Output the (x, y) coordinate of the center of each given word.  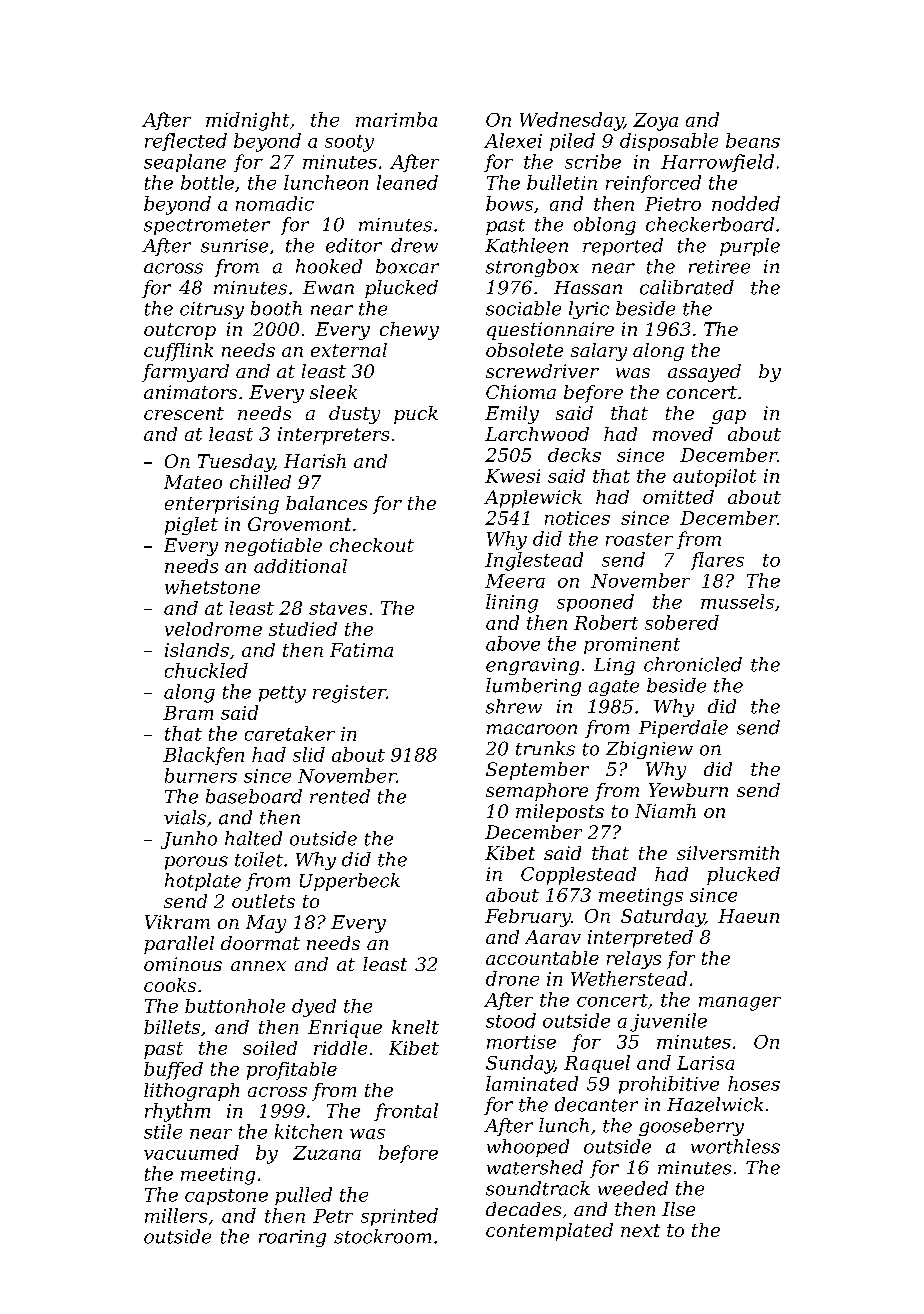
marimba (396, 119)
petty (282, 694)
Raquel (597, 1064)
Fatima (361, 650)
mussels (737, 601)
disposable (669, 142)
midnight (247, 121)
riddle (340, 1048)
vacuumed (191, 1152)
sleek (333, 392)
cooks (170, 985)
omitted (678, 497)
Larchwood (537, 434)
